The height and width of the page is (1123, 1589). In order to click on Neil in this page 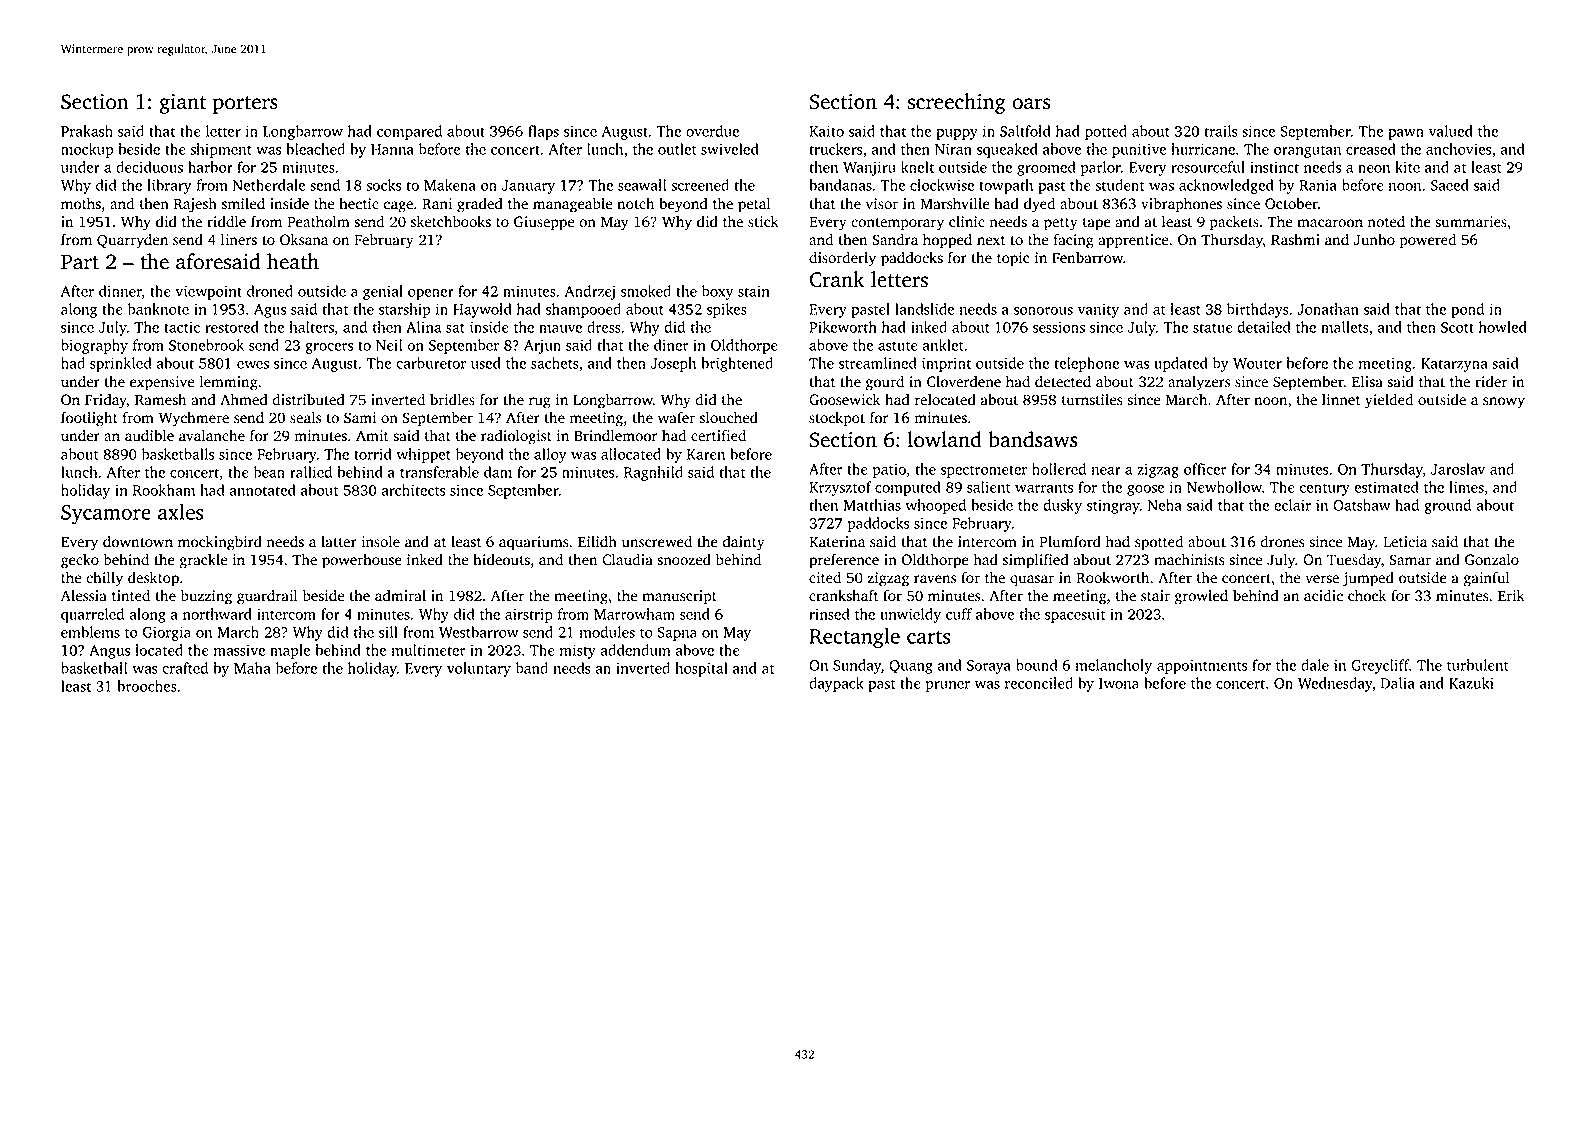, I will do `click(389, 345)`.
